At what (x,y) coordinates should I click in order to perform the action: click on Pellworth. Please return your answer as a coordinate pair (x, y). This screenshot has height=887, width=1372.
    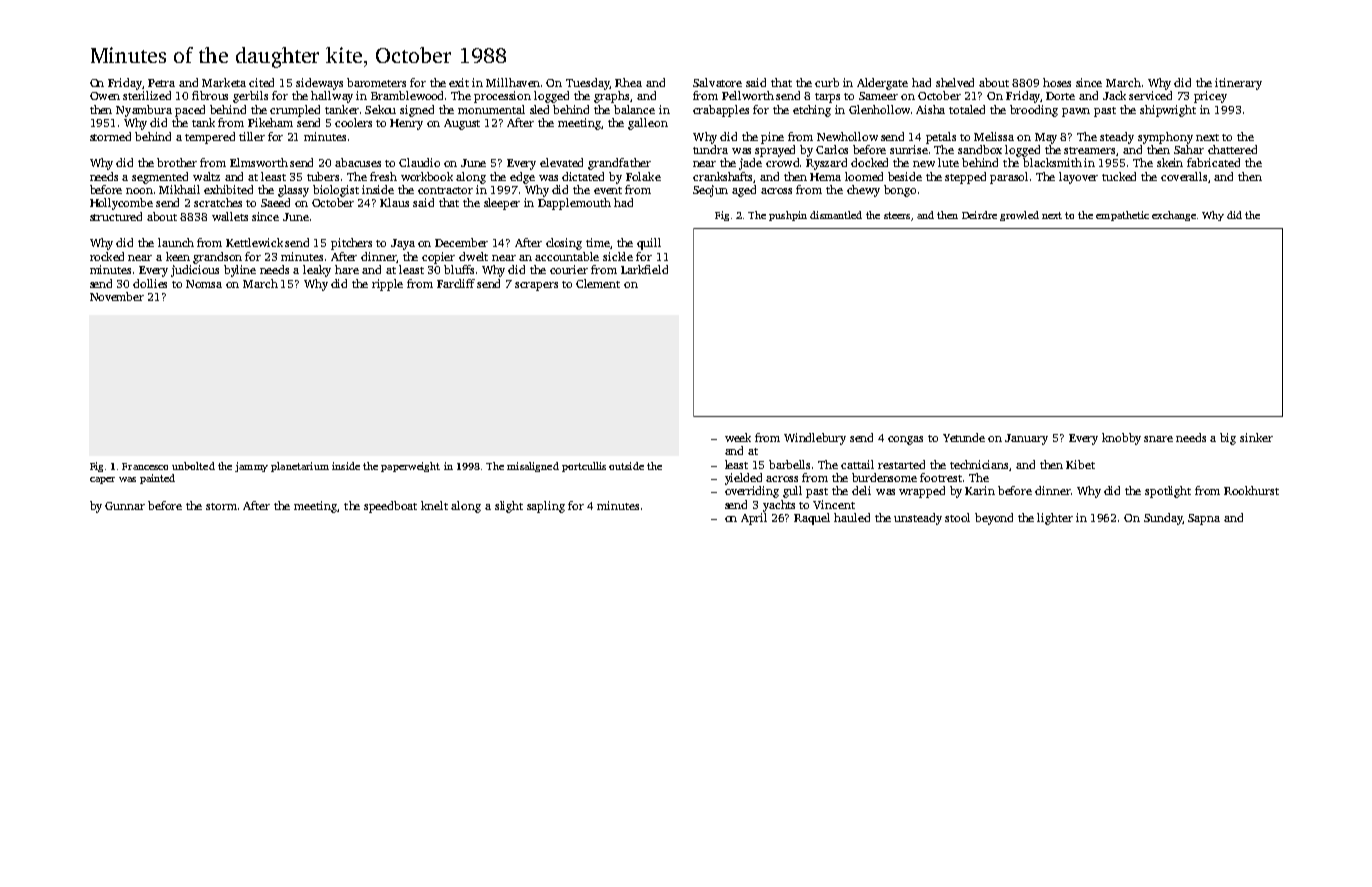
    Looking at the image, I should click on (748, 95).
